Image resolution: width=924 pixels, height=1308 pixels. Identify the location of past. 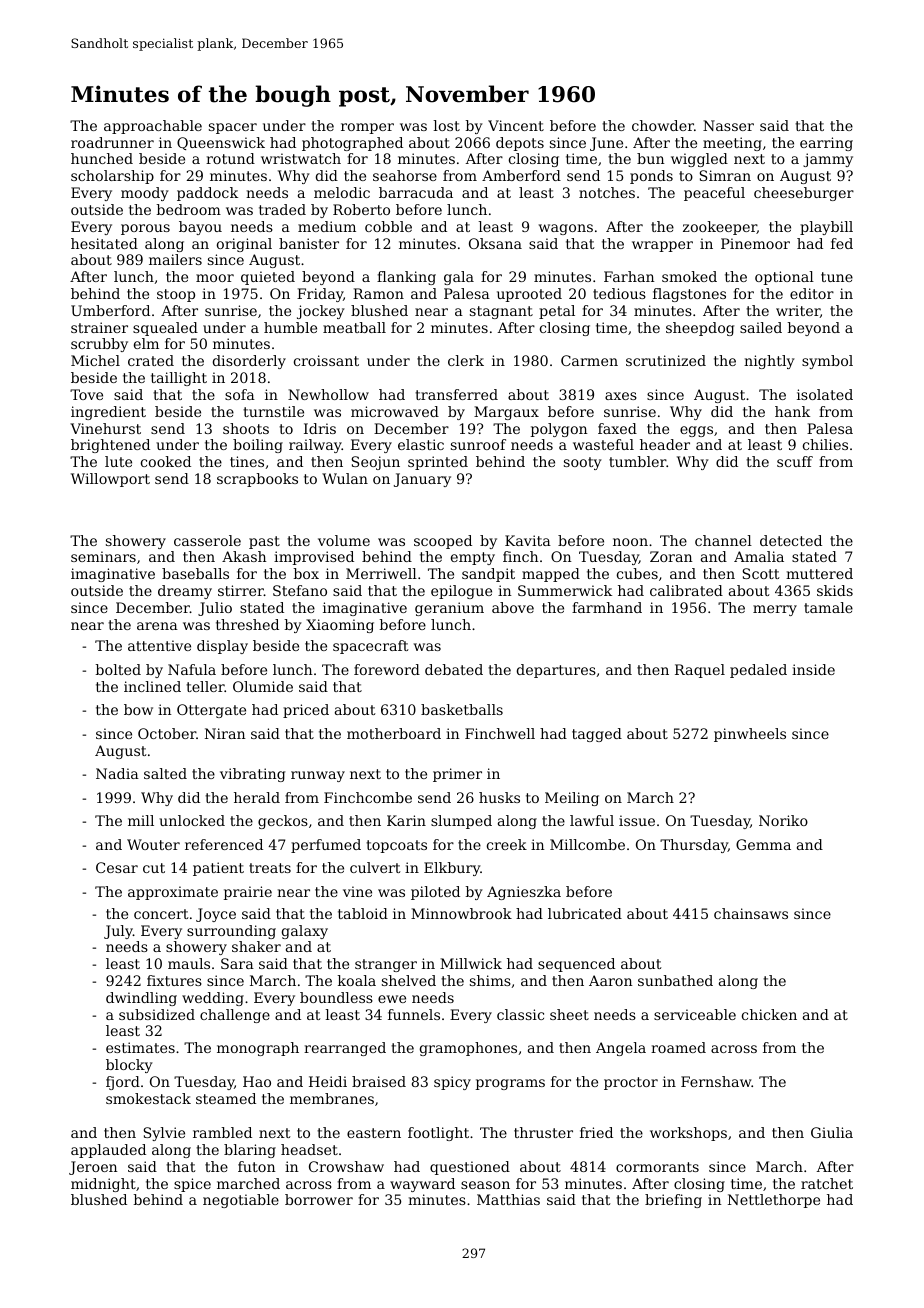
(264, 542).
